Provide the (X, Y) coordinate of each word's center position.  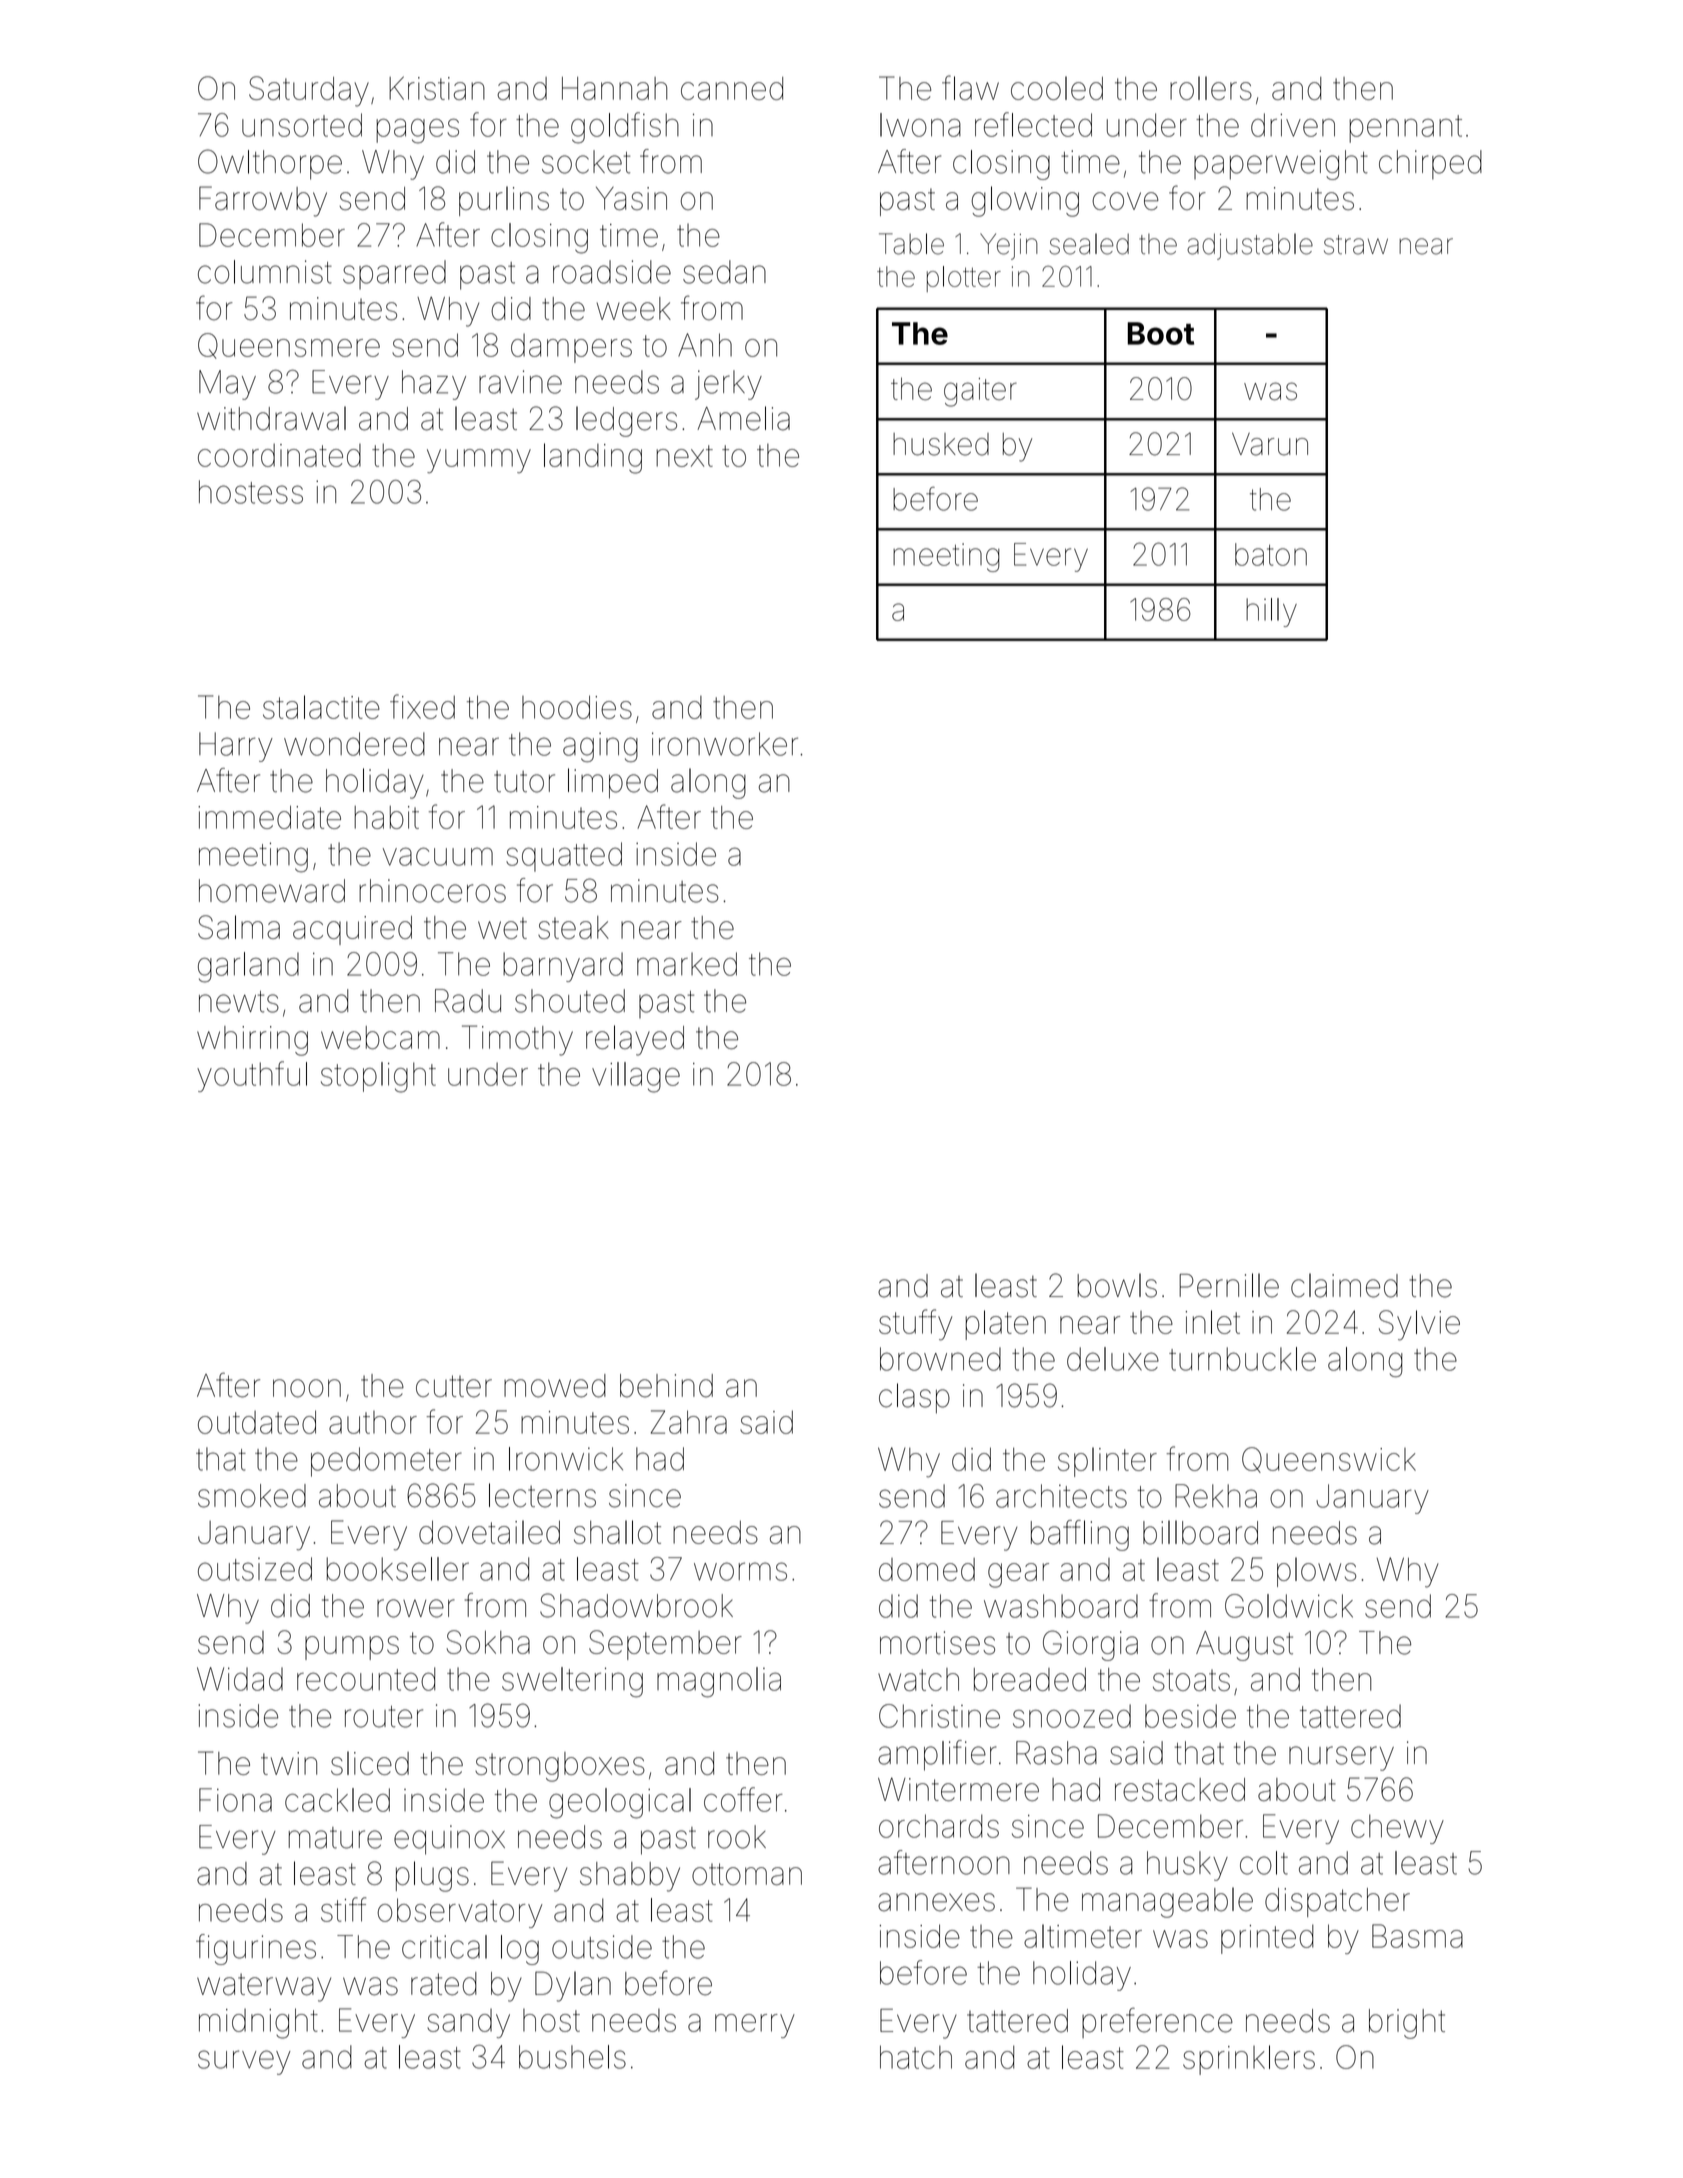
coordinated (279, 455)
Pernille (1229, 1285)
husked (941, 444)
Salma (239, 927)
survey (244, 2062)
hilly (1271, 612)
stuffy (915, 1325)
